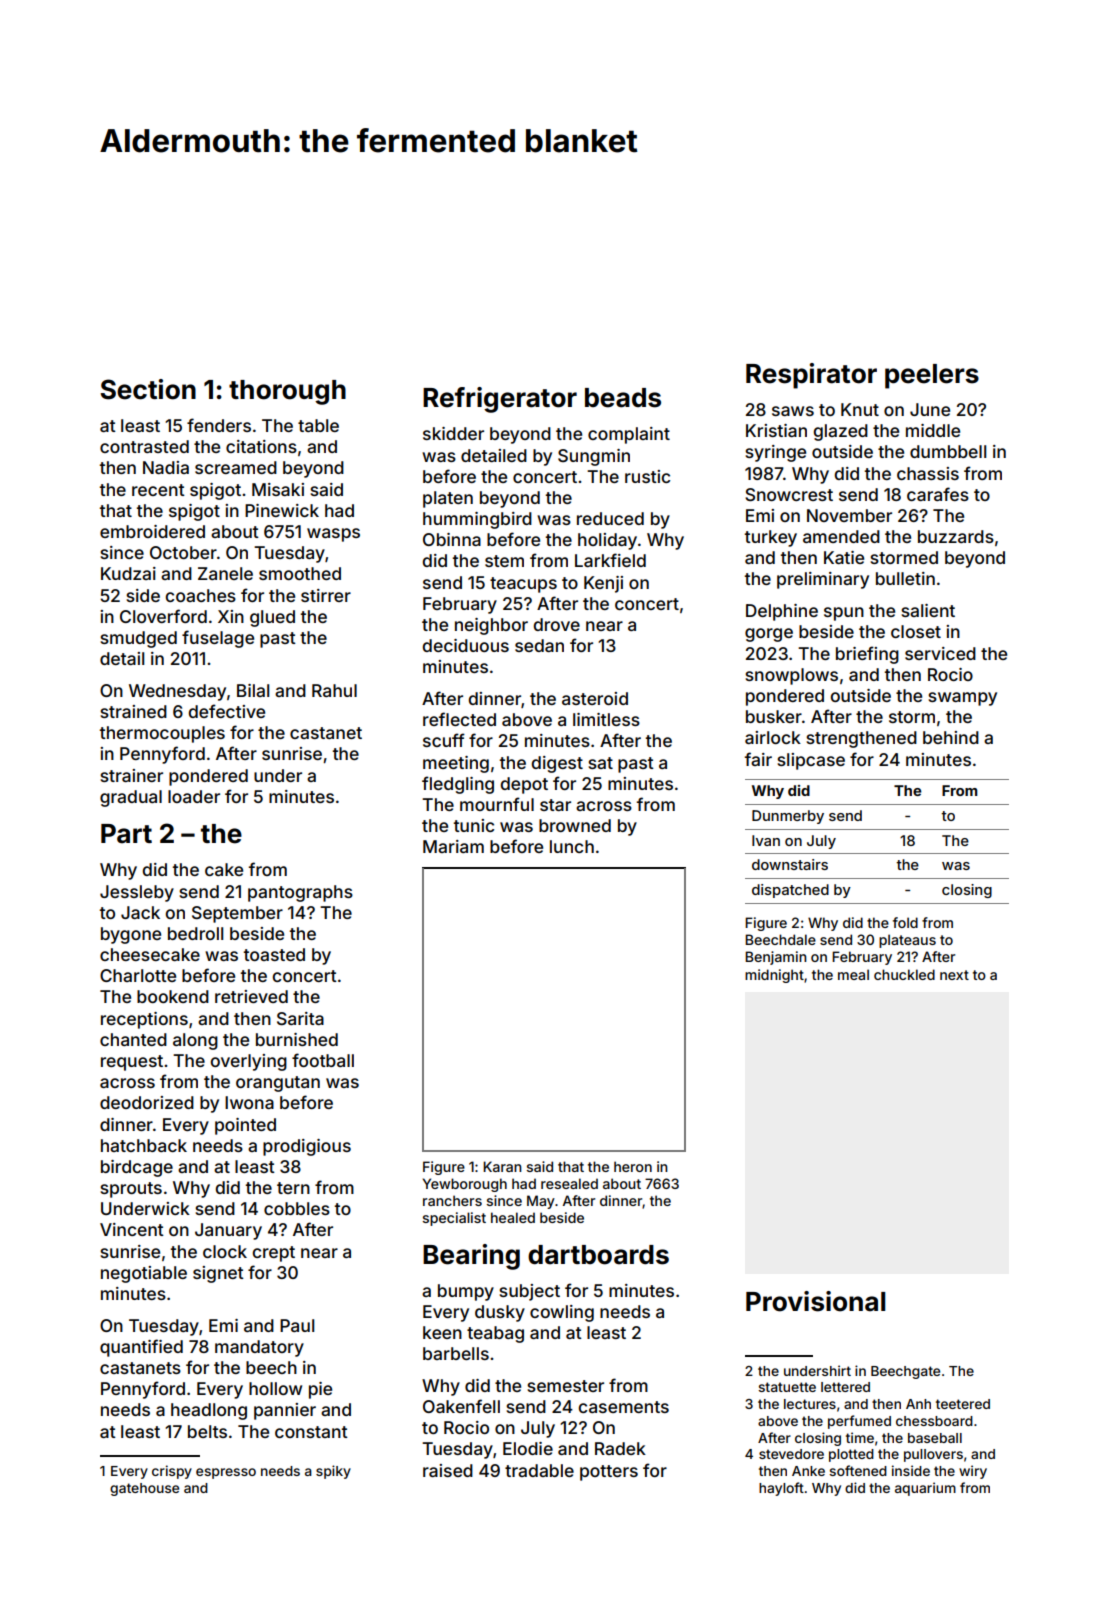 The image size is (1108, 1604). I want to click on mournful, so click(497, 804).
